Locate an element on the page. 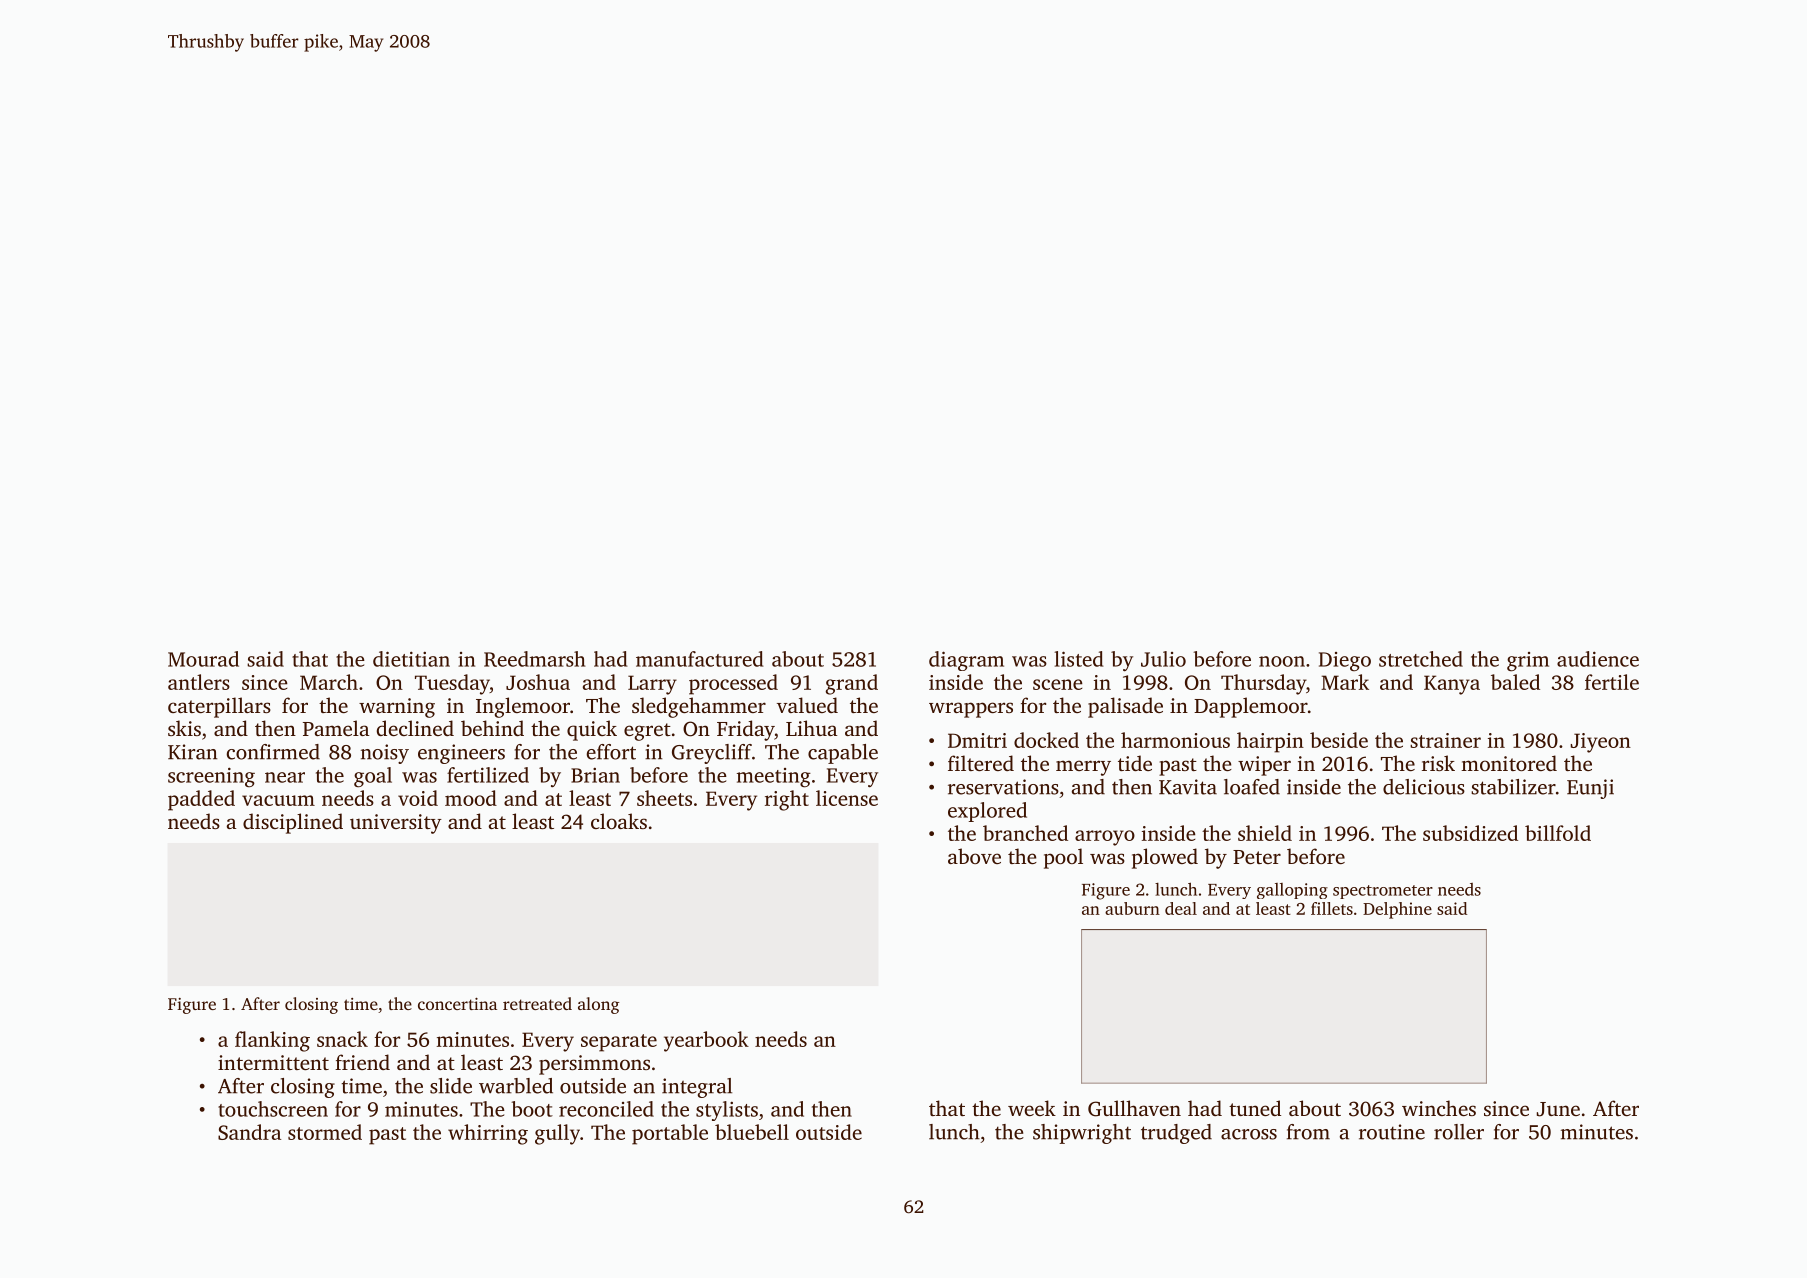 The width and height of the image is (1807, 1278). Mourad is located at coordinates (203, 659).
